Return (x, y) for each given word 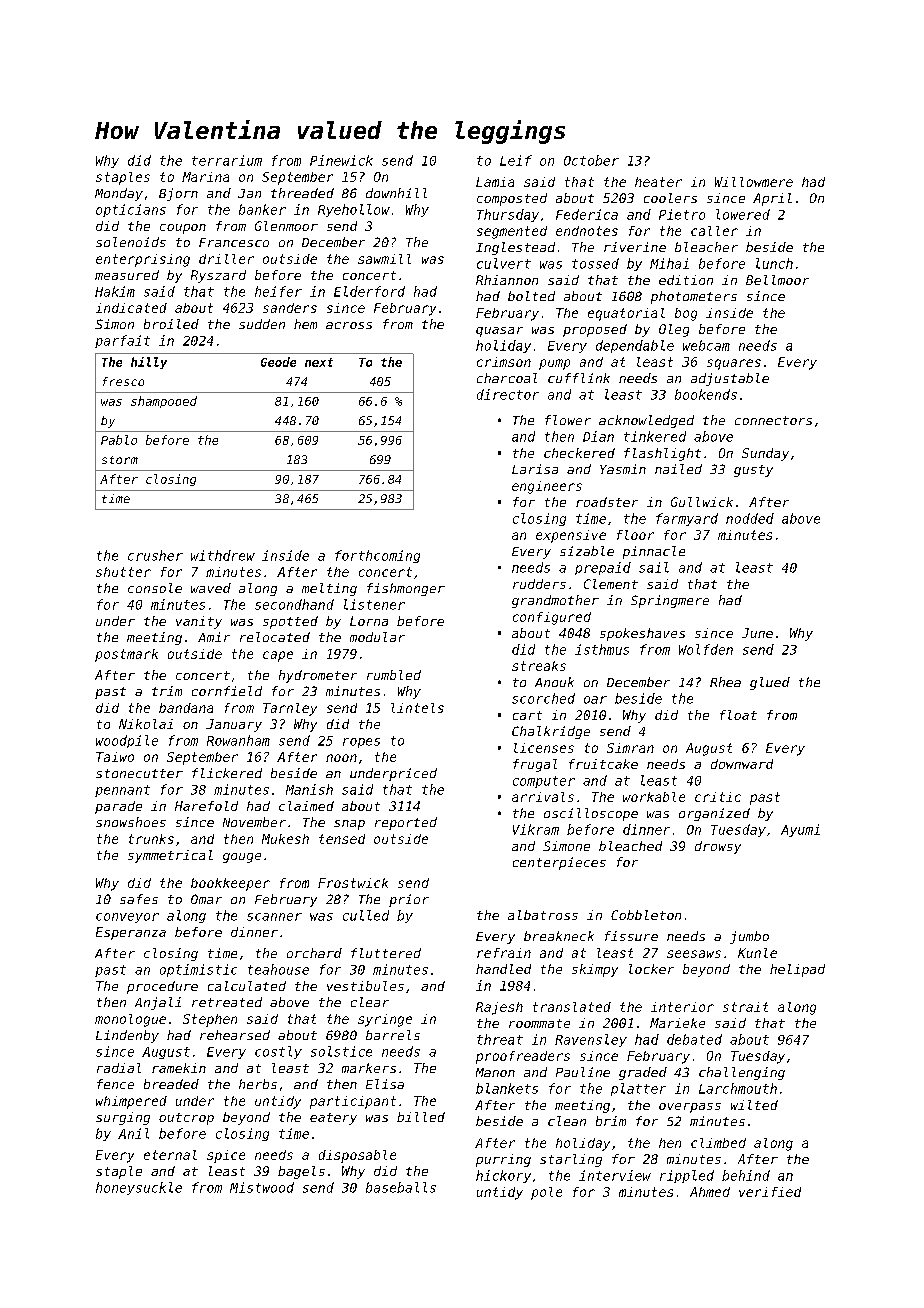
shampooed (164, 402)
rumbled (394, 675)
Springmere (670, 601)
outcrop (186, 1119)
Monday (119, 194)
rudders (539, 584)
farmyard (687, 519)
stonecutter (139, 773)
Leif (516, 160)
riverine (635, 247)
